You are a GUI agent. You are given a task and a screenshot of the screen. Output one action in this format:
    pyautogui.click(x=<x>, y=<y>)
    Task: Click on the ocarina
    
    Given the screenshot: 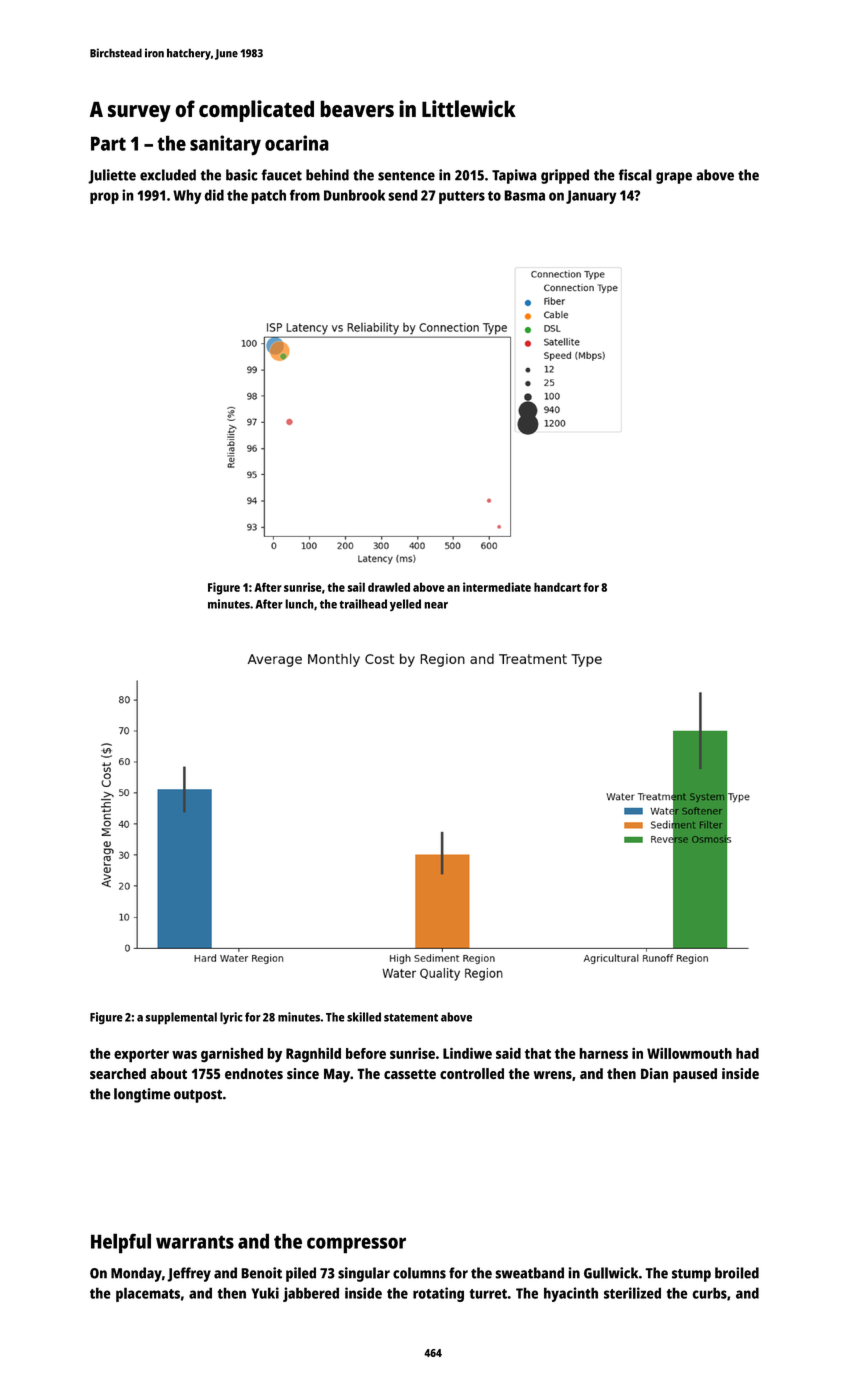 What is the action you would take?
    pyautogui.click(x=297, y=143)
